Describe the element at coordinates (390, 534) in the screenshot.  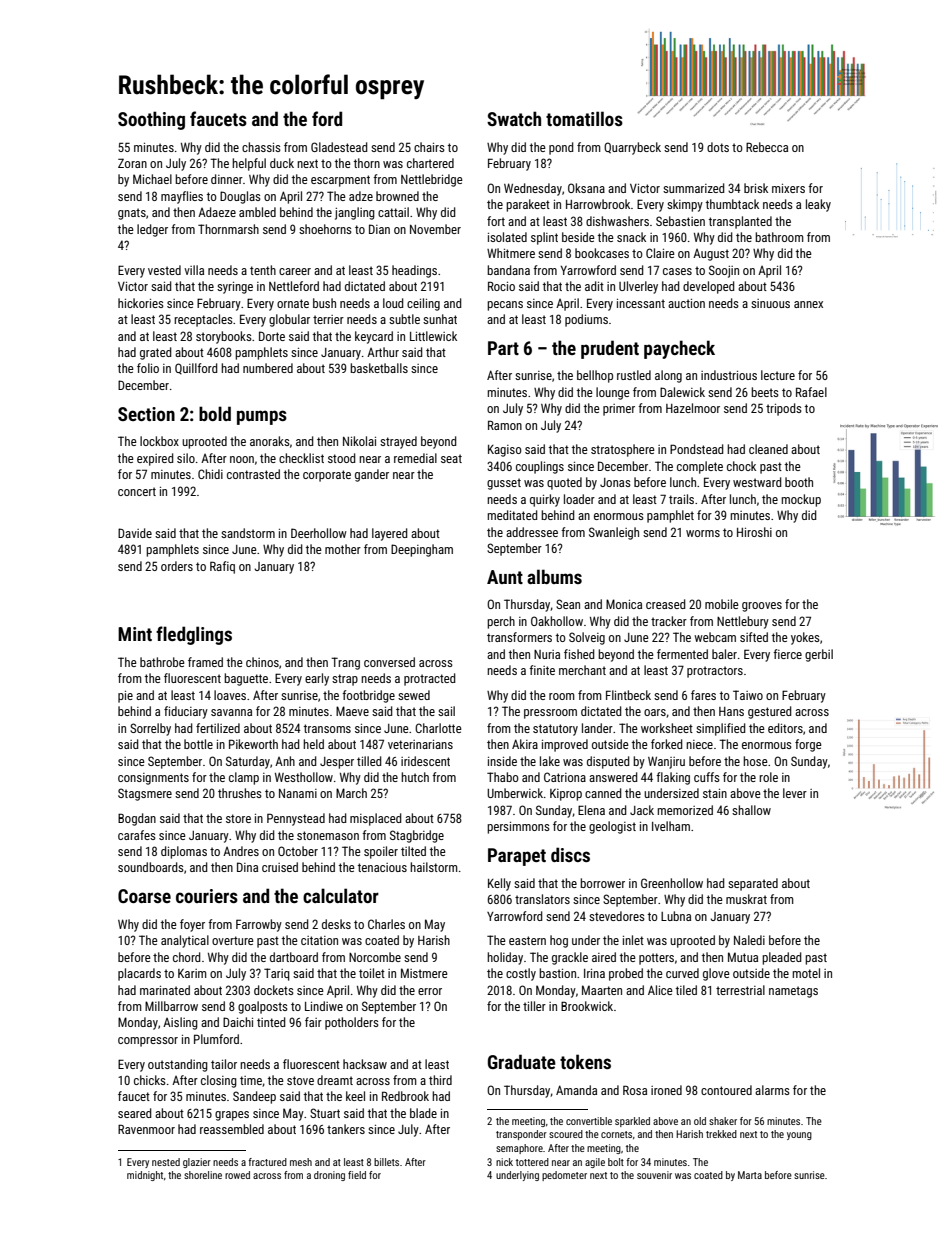
I see `layered` at that location.
